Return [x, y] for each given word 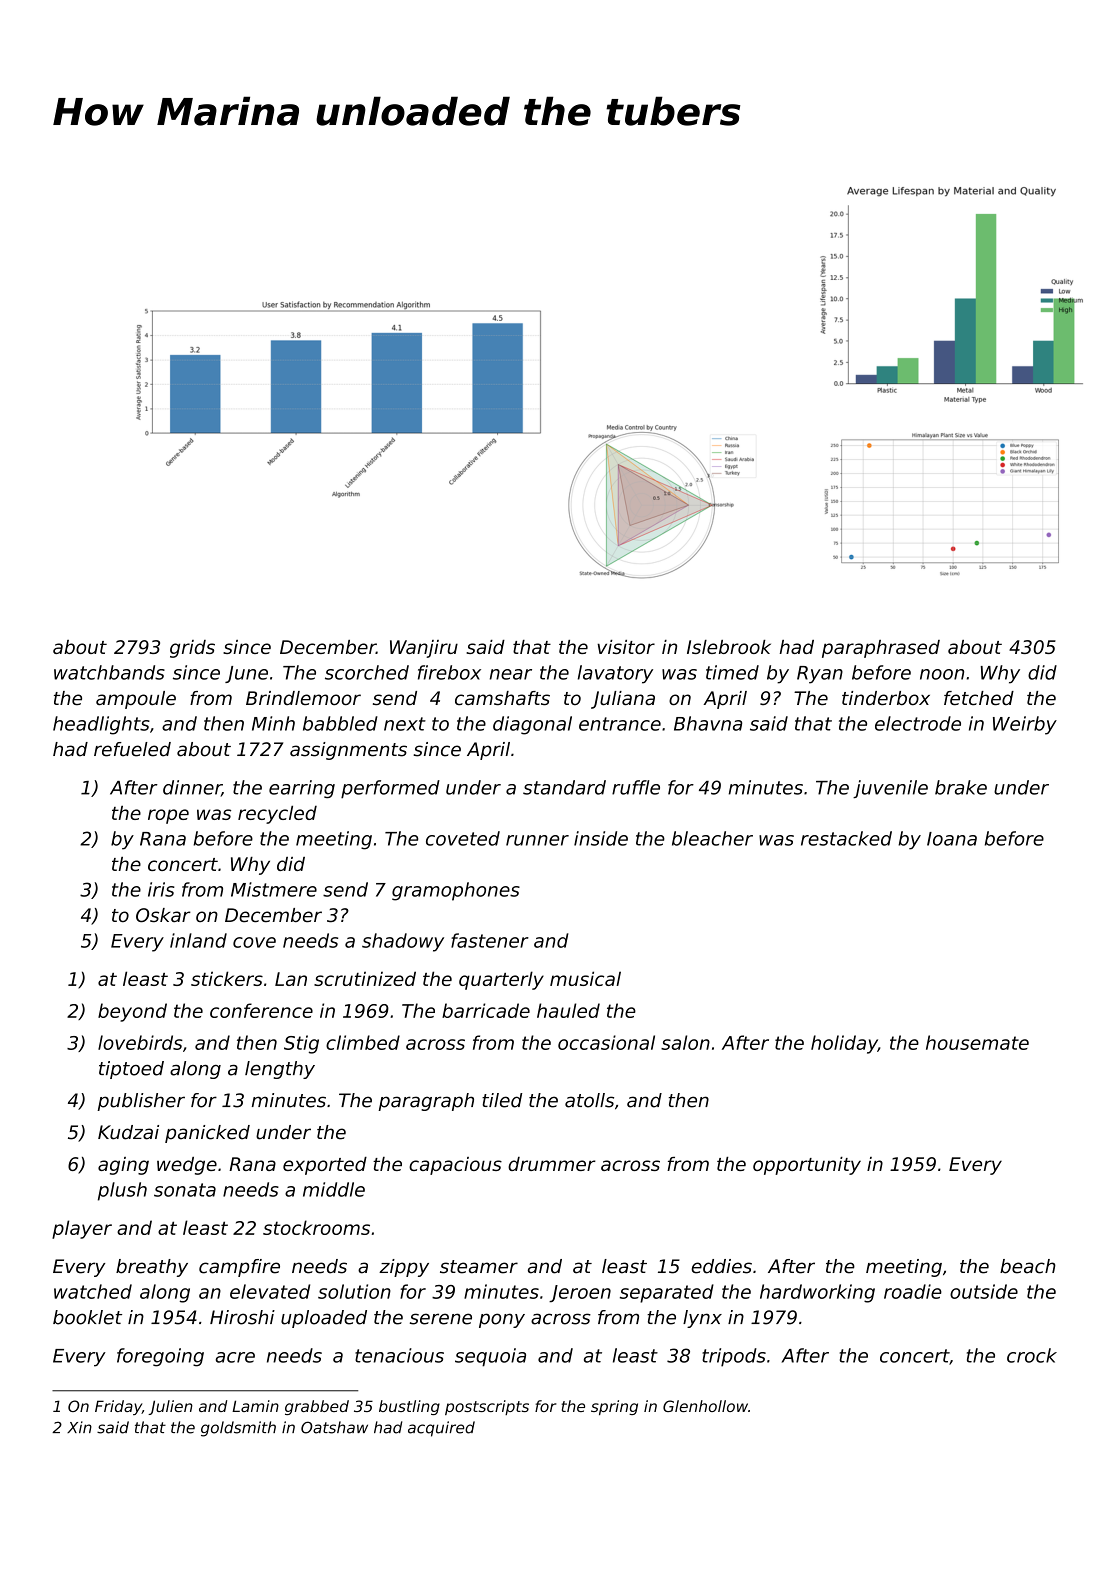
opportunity [807, 1166]
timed [732, 672]
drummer [552, 1164]
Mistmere [274, 889]
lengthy [280, 1070]
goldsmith [238, 1429]
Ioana [952, 839]
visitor [626, 647]
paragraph [426, 1102]
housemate [977, 1042]
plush [122, 1191]
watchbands [109, 672]
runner [537, 840]
